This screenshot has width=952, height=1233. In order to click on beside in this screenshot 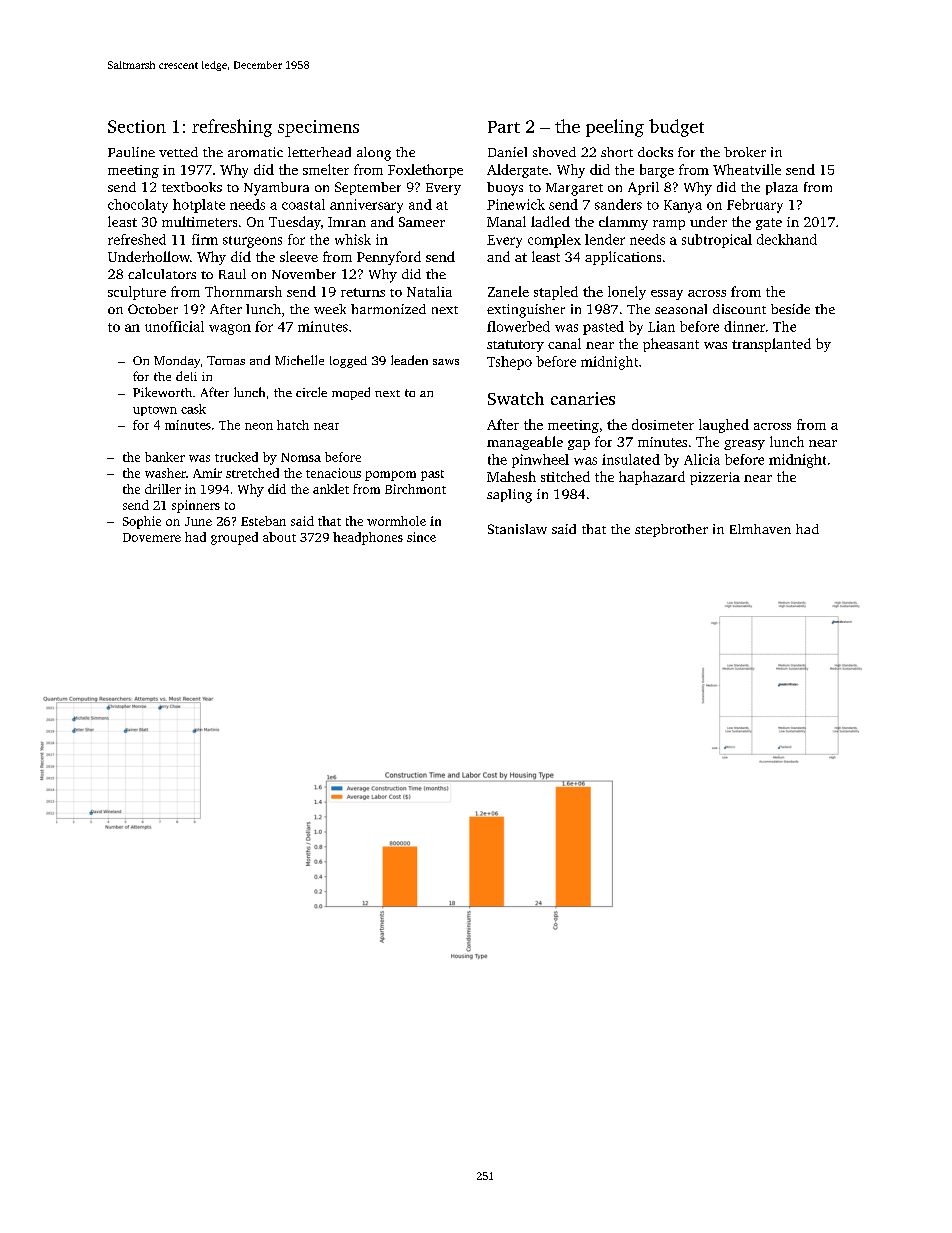, I will do `click(790, 309)`.
